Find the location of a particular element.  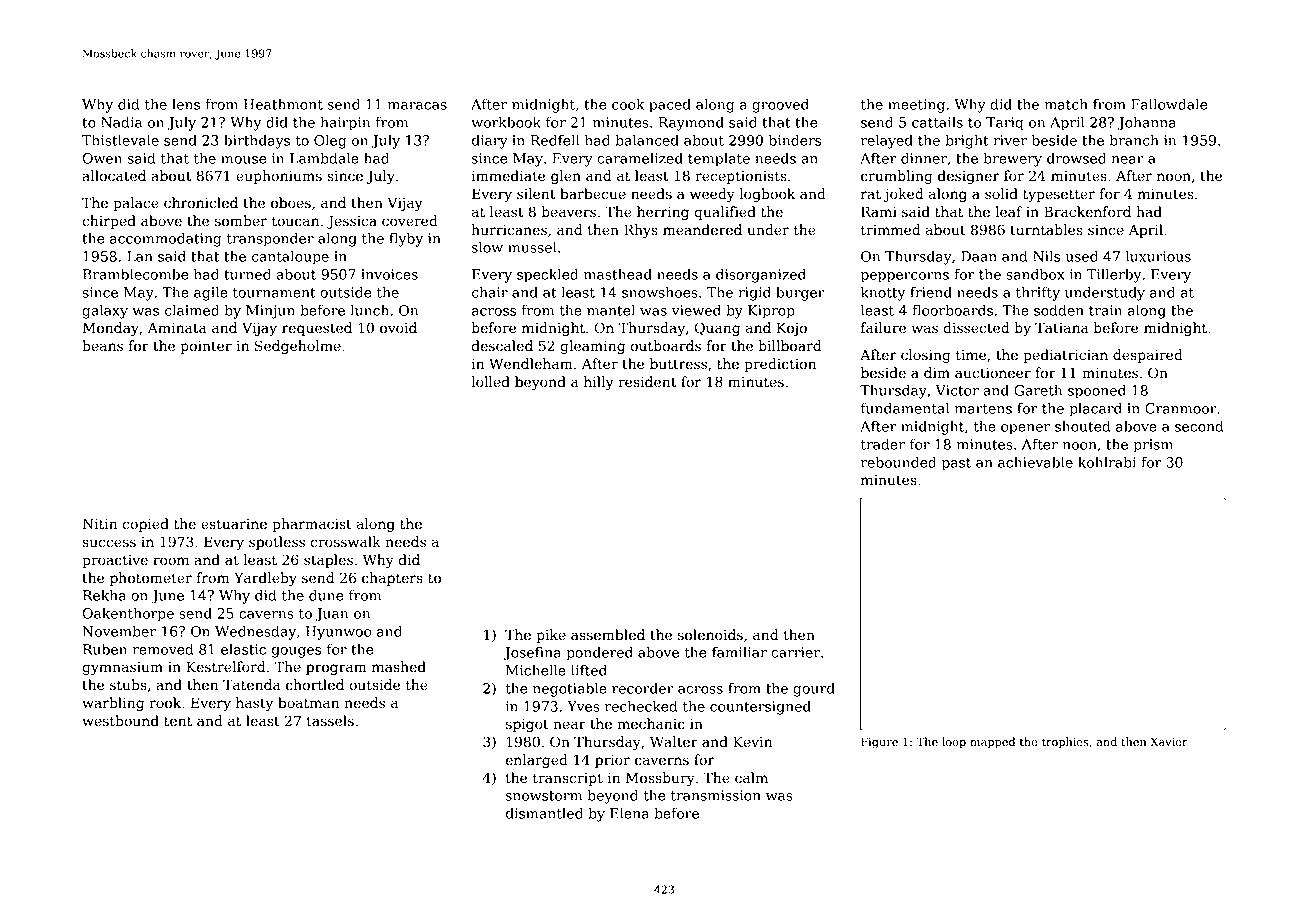

outboards is located at coordinates (666, 346).
